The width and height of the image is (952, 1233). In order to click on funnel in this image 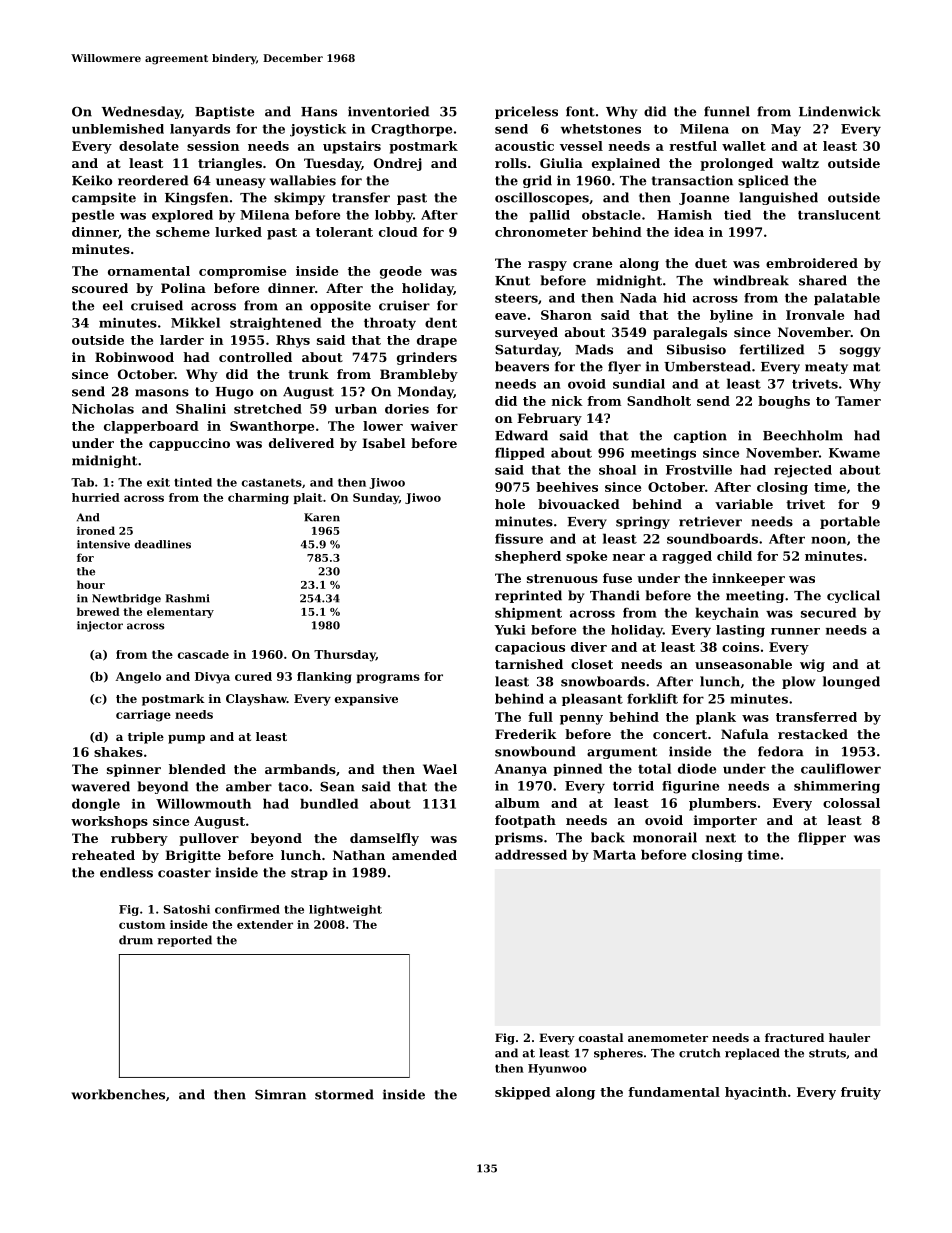, I will do `click(727, 111)`.
